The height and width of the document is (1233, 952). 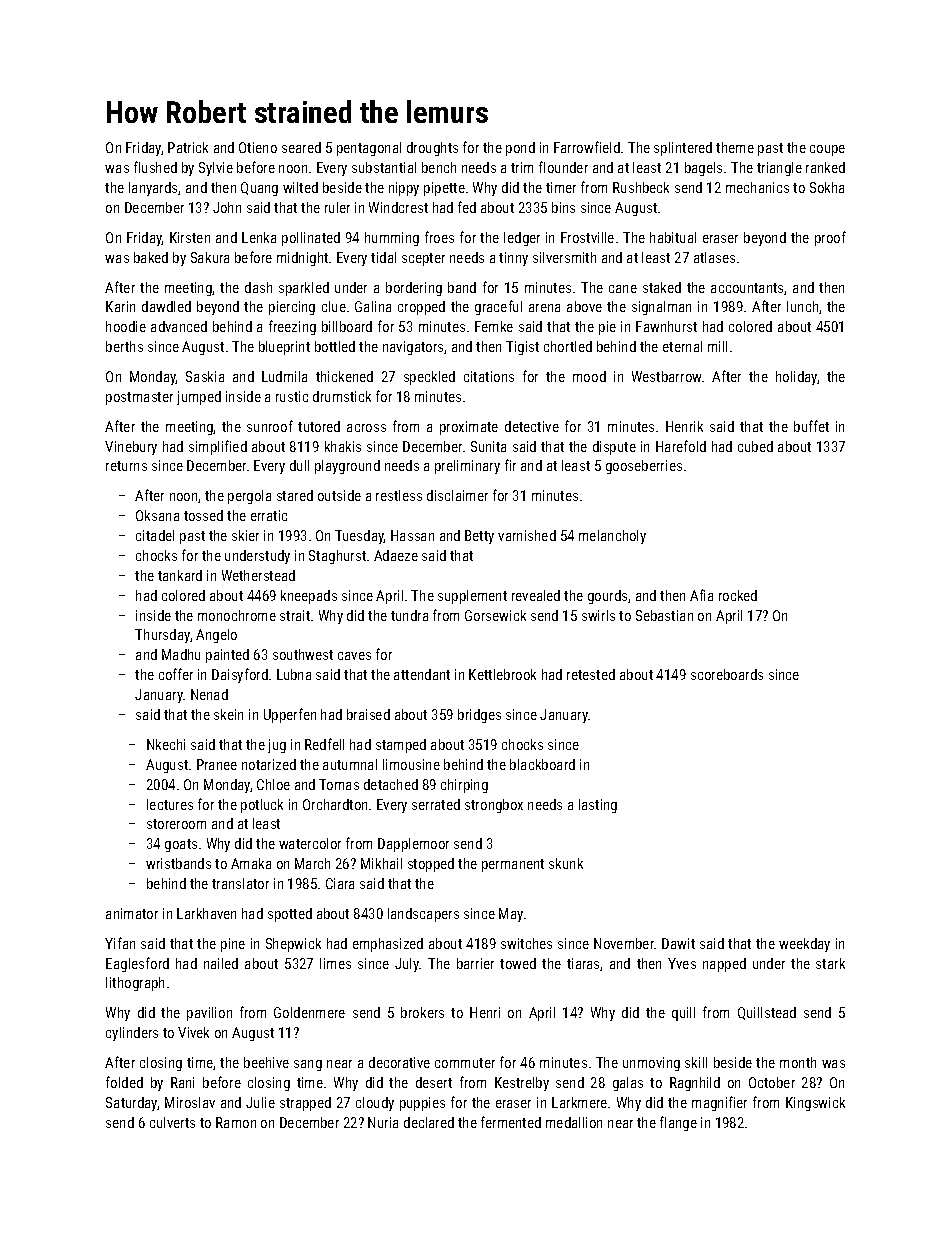 What do you see at coordinates (259, 237) in the document?
I see `Lenka` at bounding box center [259, 237].
